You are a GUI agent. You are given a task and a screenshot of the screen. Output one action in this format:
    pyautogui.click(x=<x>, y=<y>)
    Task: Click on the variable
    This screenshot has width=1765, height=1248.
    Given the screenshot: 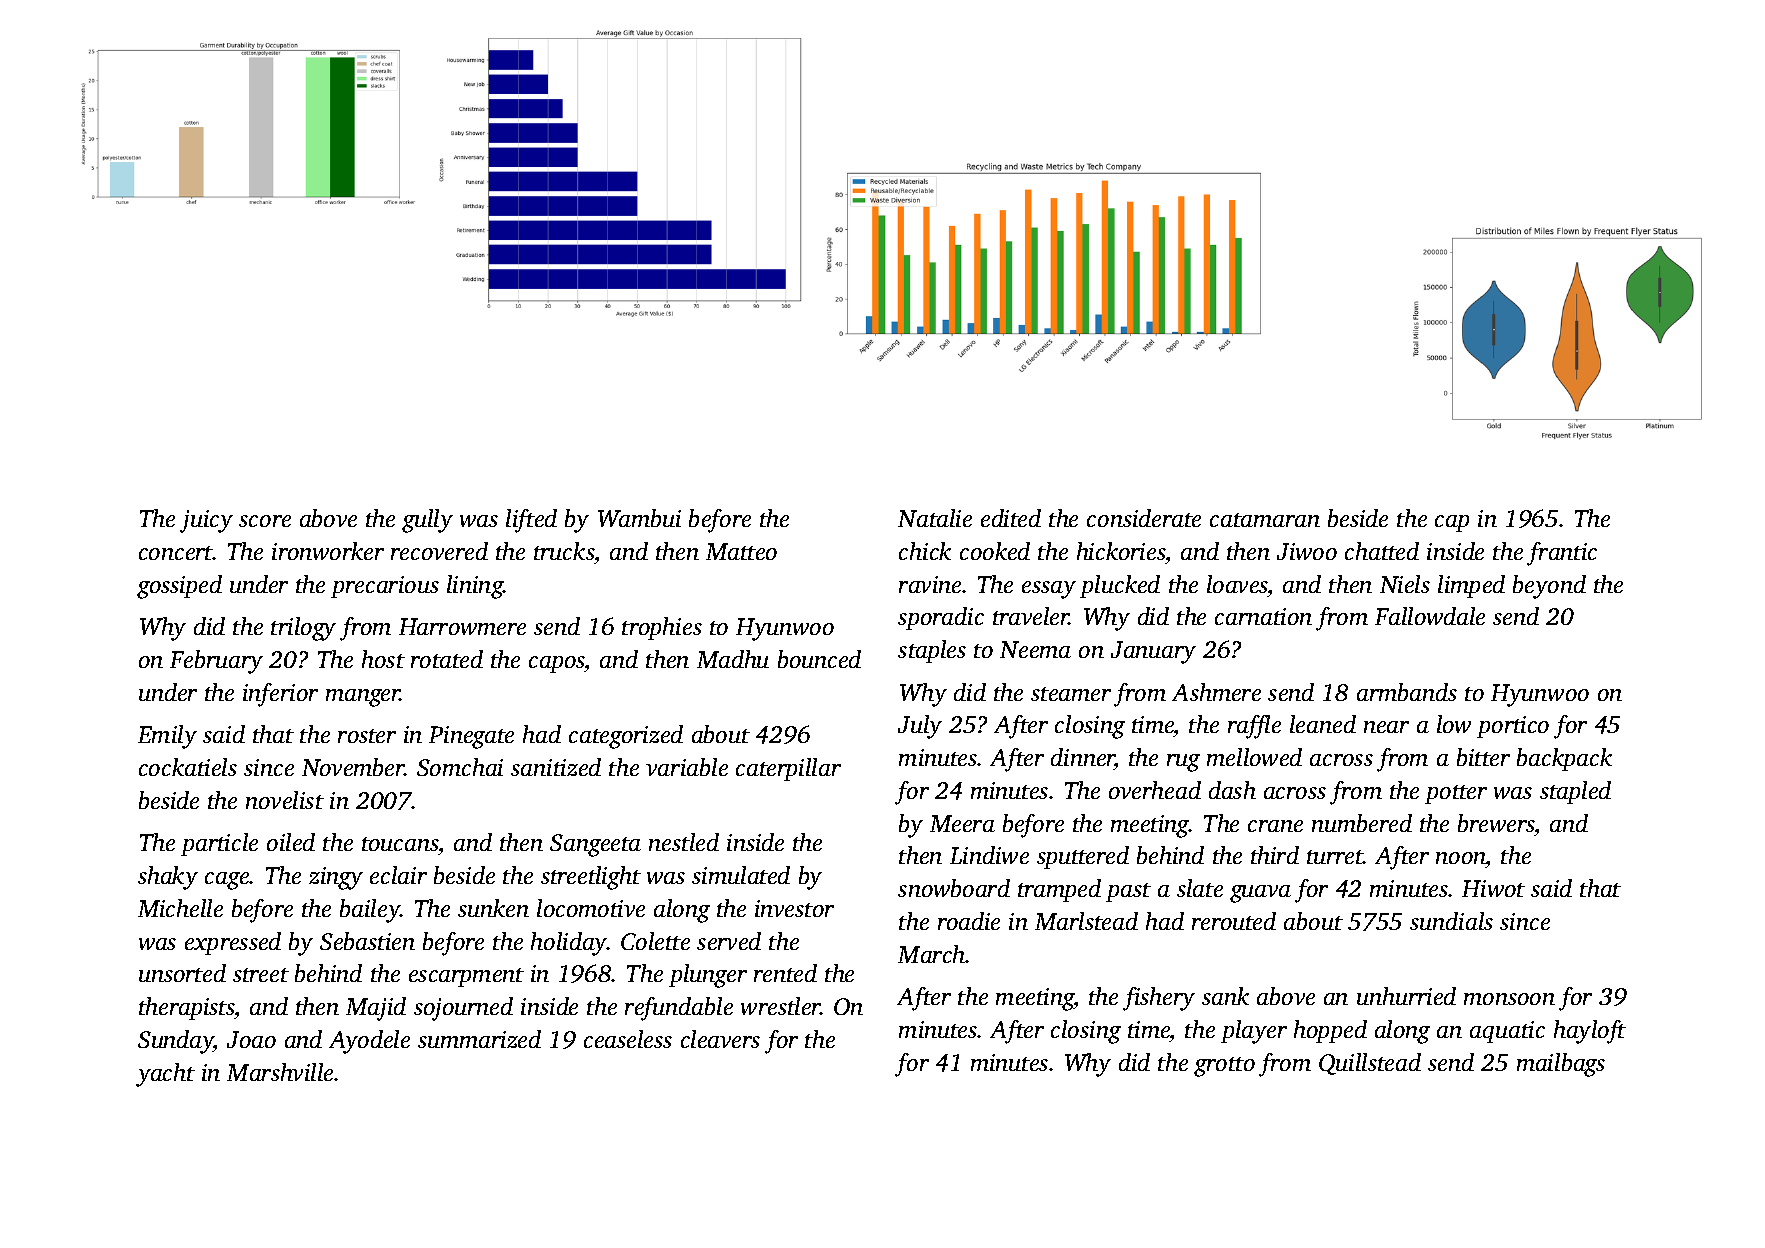 What is the action you would take?
    pyautogui.click(x=687, y=767)
